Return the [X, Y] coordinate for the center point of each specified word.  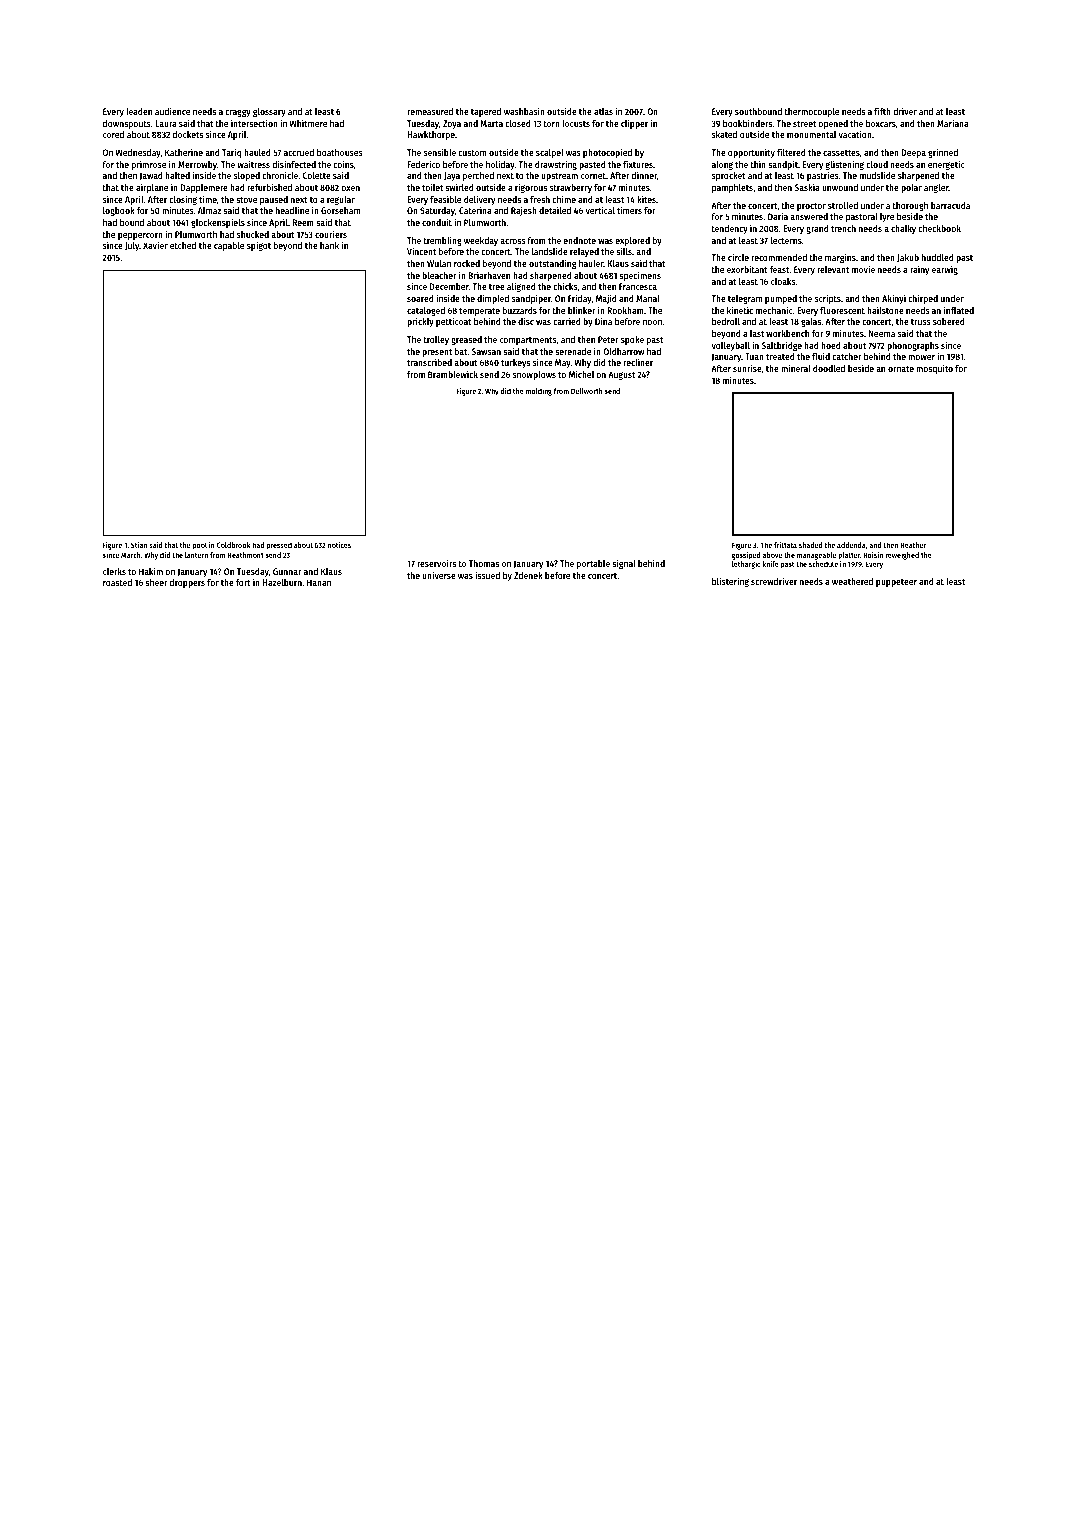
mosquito [934, 369]
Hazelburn [282, 582]
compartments [528, 341]
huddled [938, 257]
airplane [152, 188]
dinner [644, 175]
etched [183, 245]
